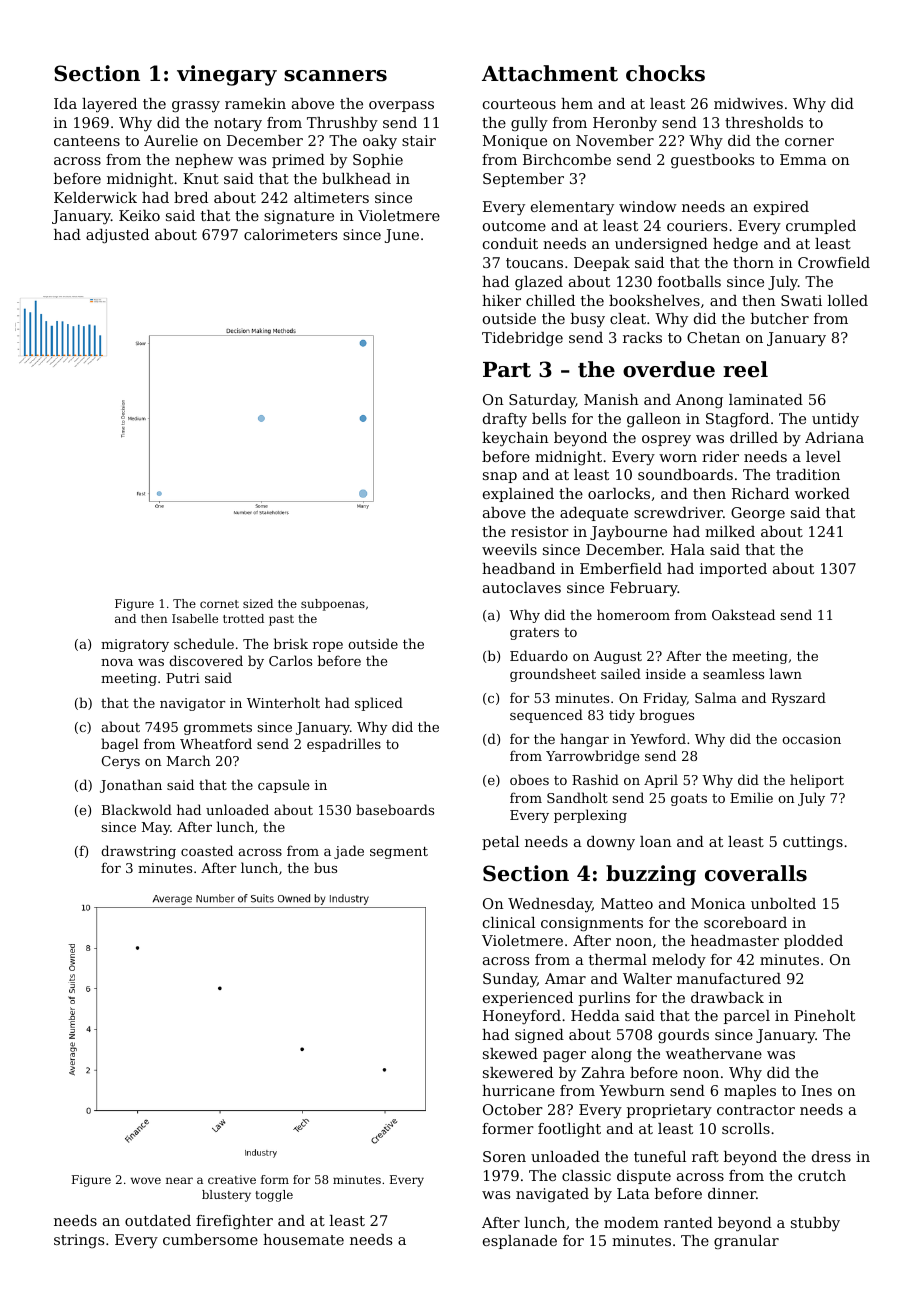  I want to click on thresholds, so click(764, 122).
